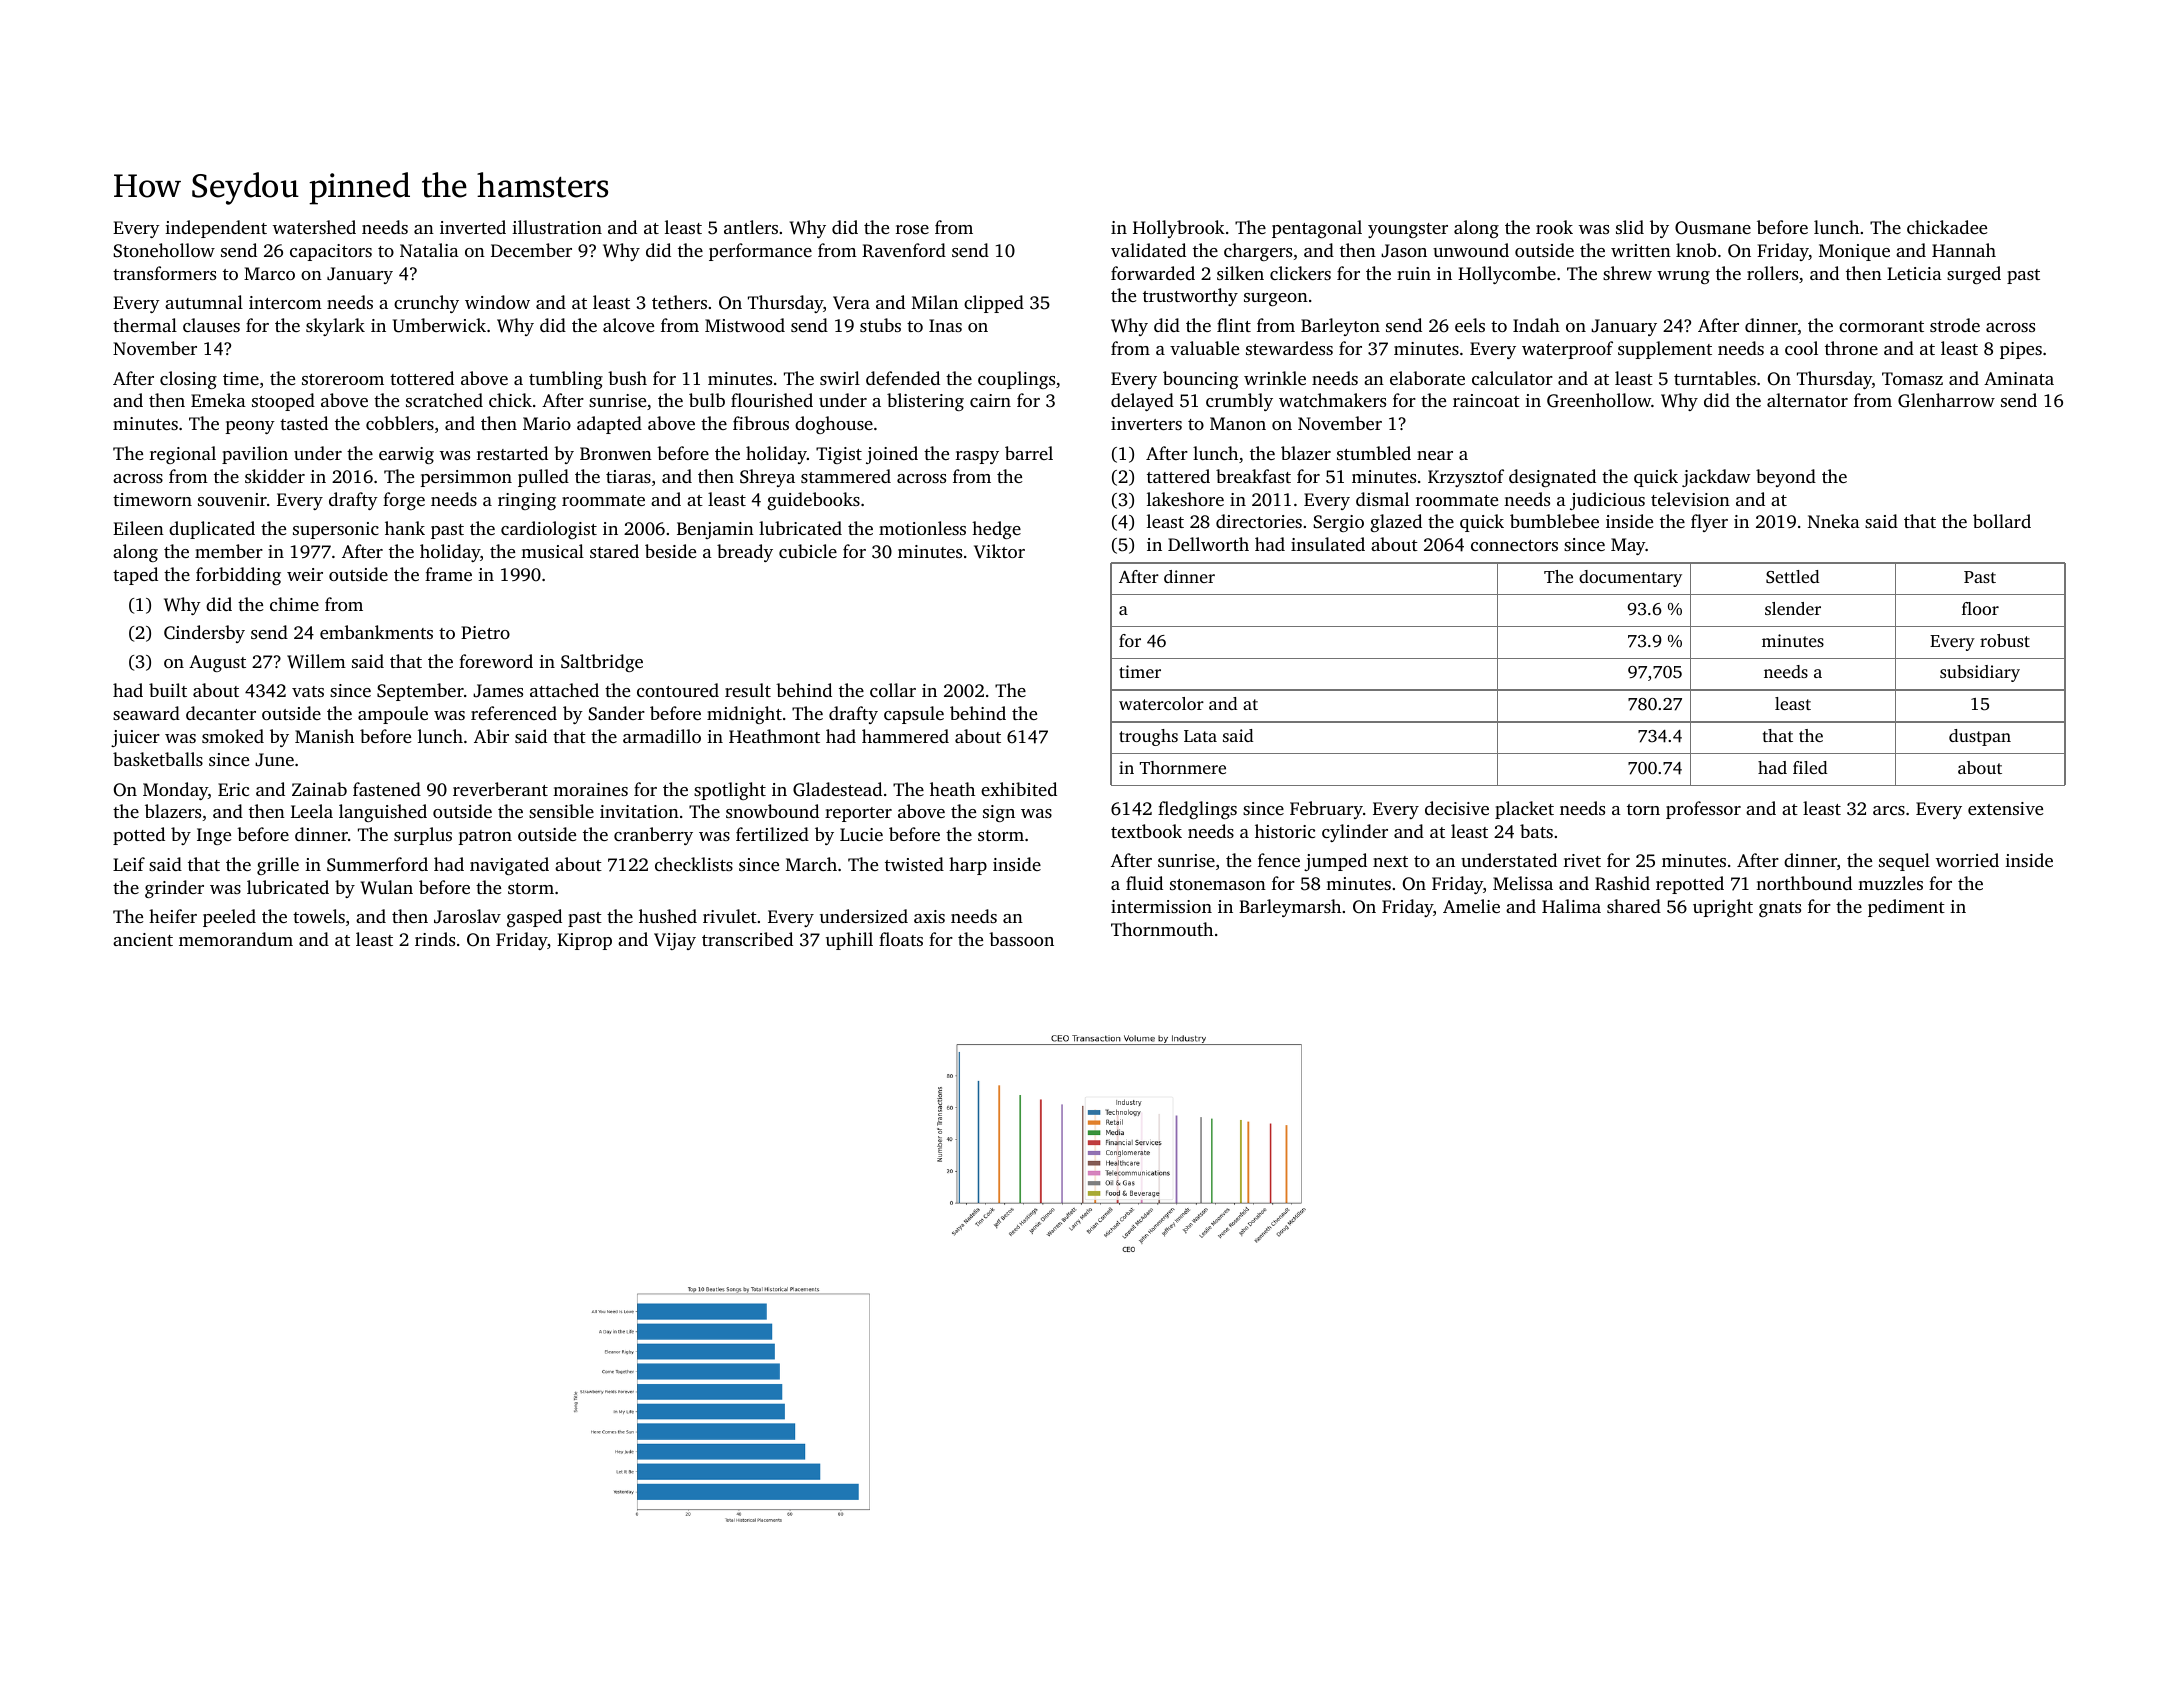 The width and height of the screenshot is (2178, 1683). What do you see at coordinates (1162, 929) in the screenshot?
I see `Thornmouth` at bounding box center [1162, 929].
